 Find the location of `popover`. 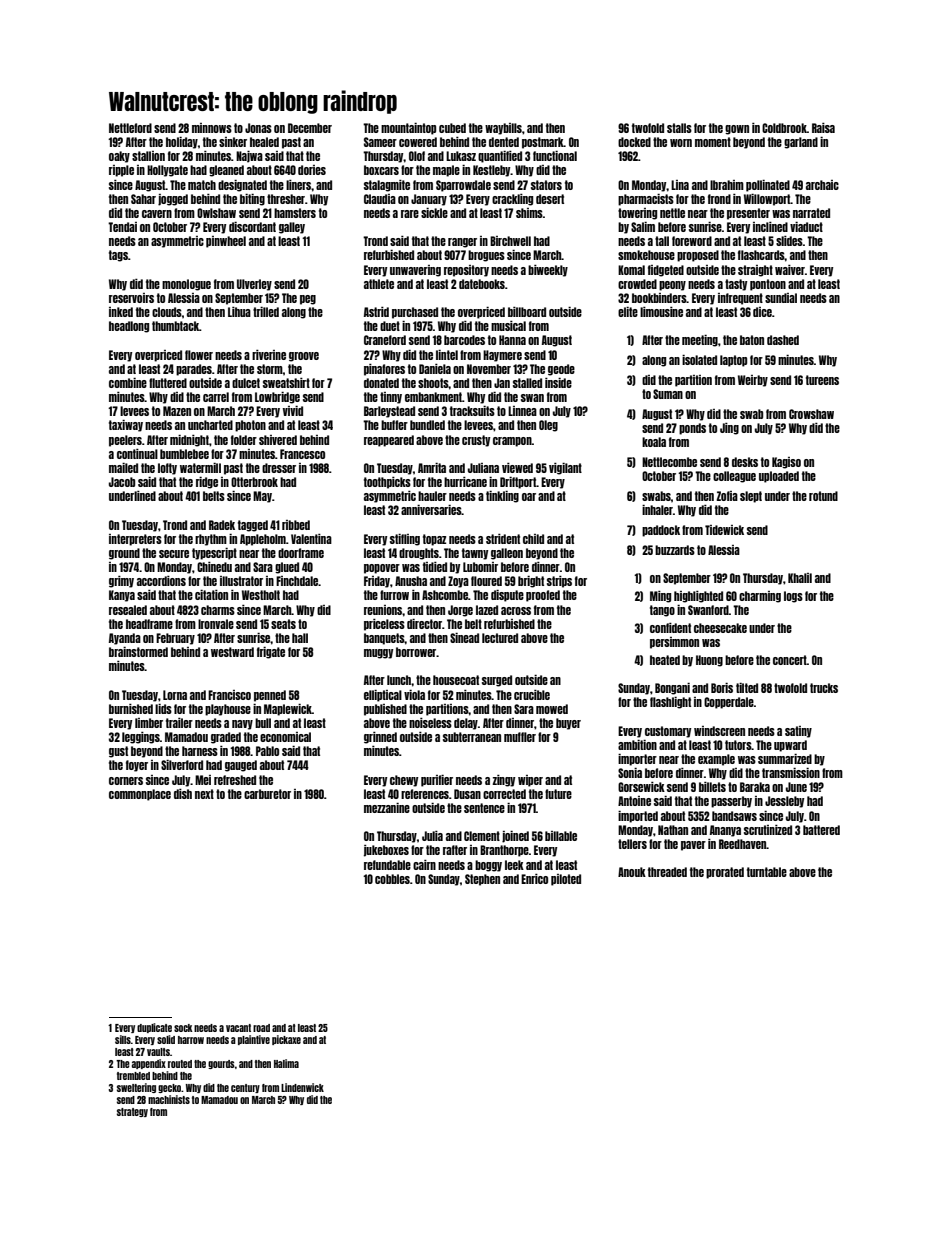

popover is located at coordinates (382, 569).
